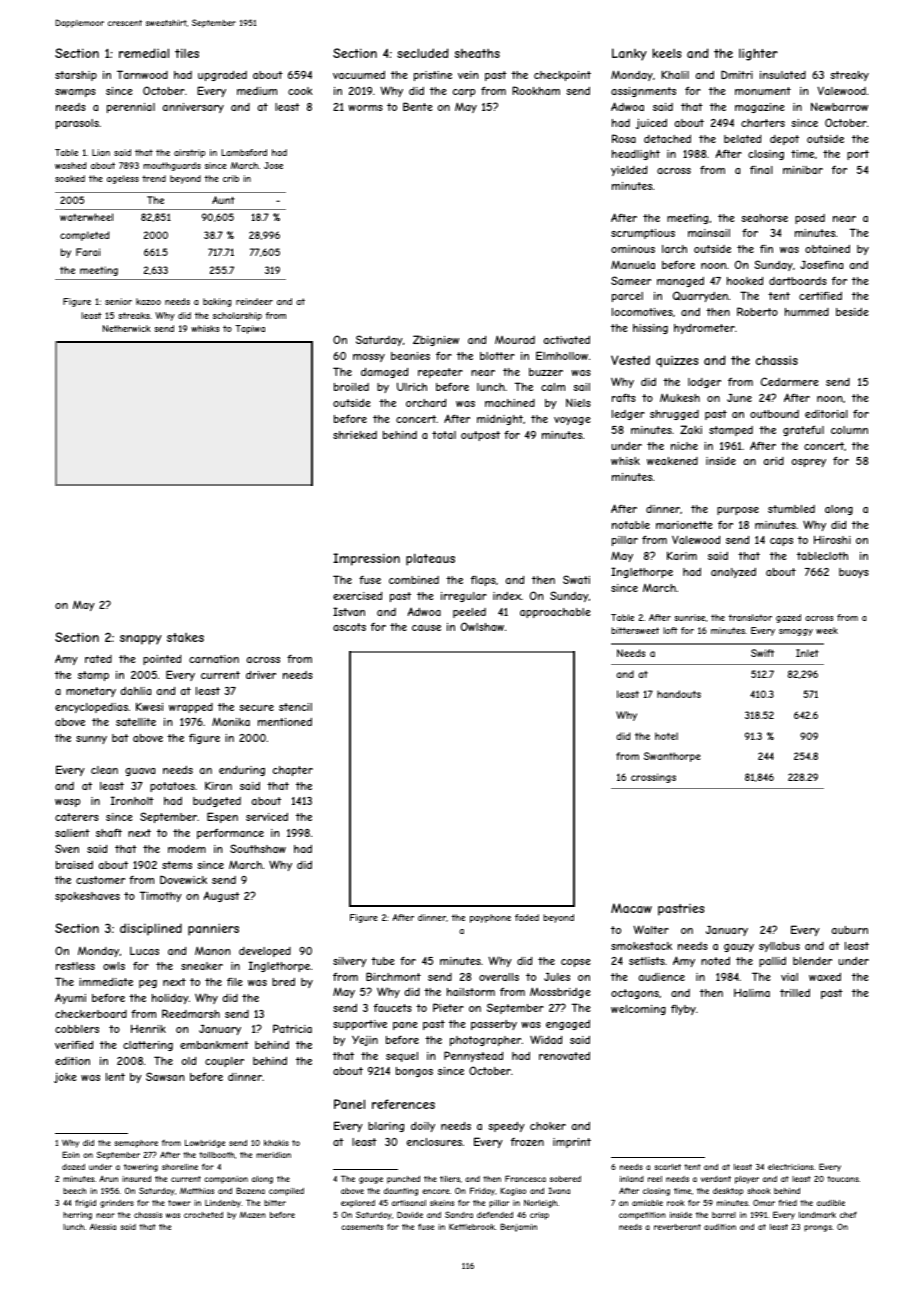 Image resolution: width=924 pixels, height=1308 pixels. I want to click on starship, so click(76, 76).
